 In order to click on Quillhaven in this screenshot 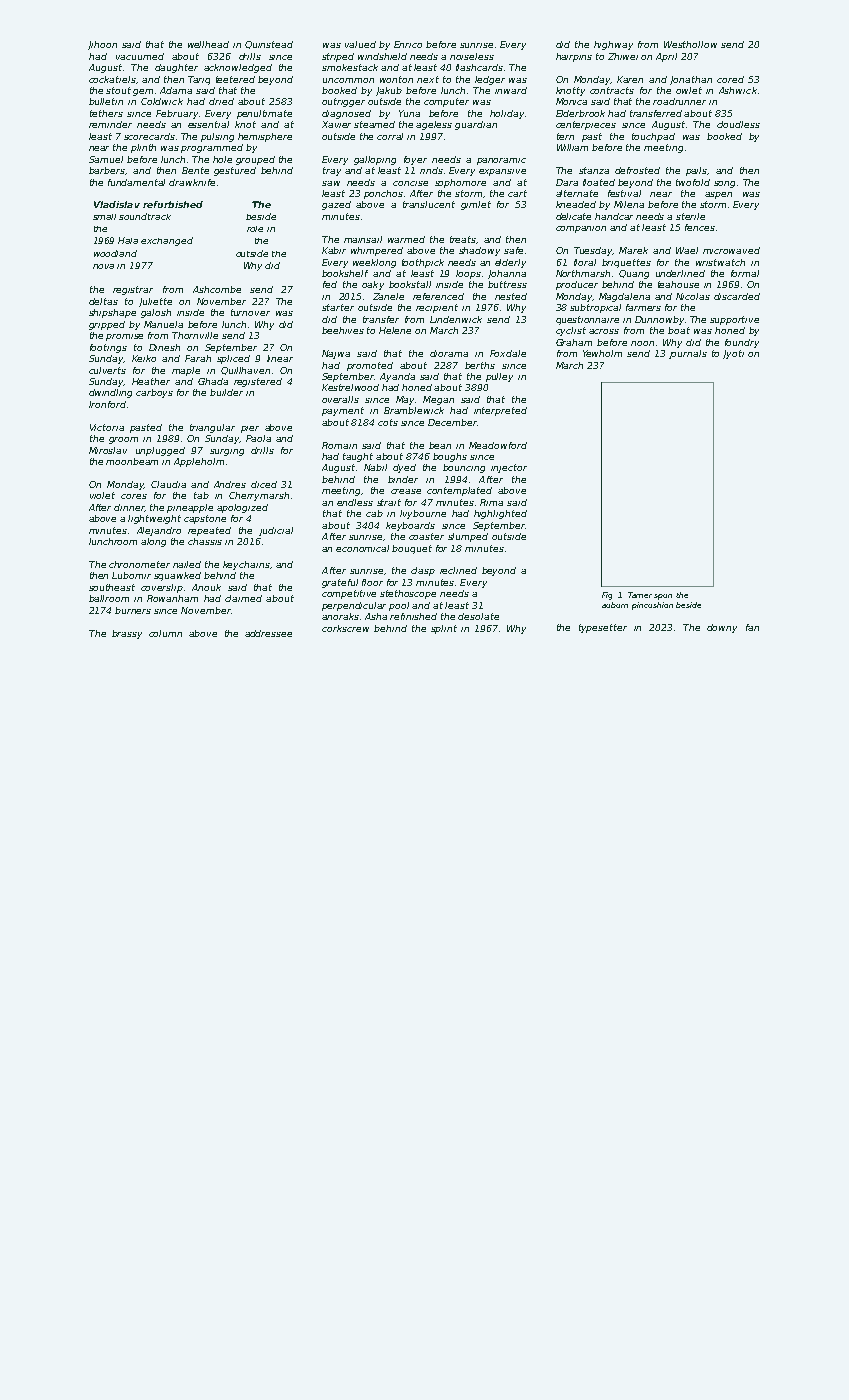, I will do `click(245, 371)`.
